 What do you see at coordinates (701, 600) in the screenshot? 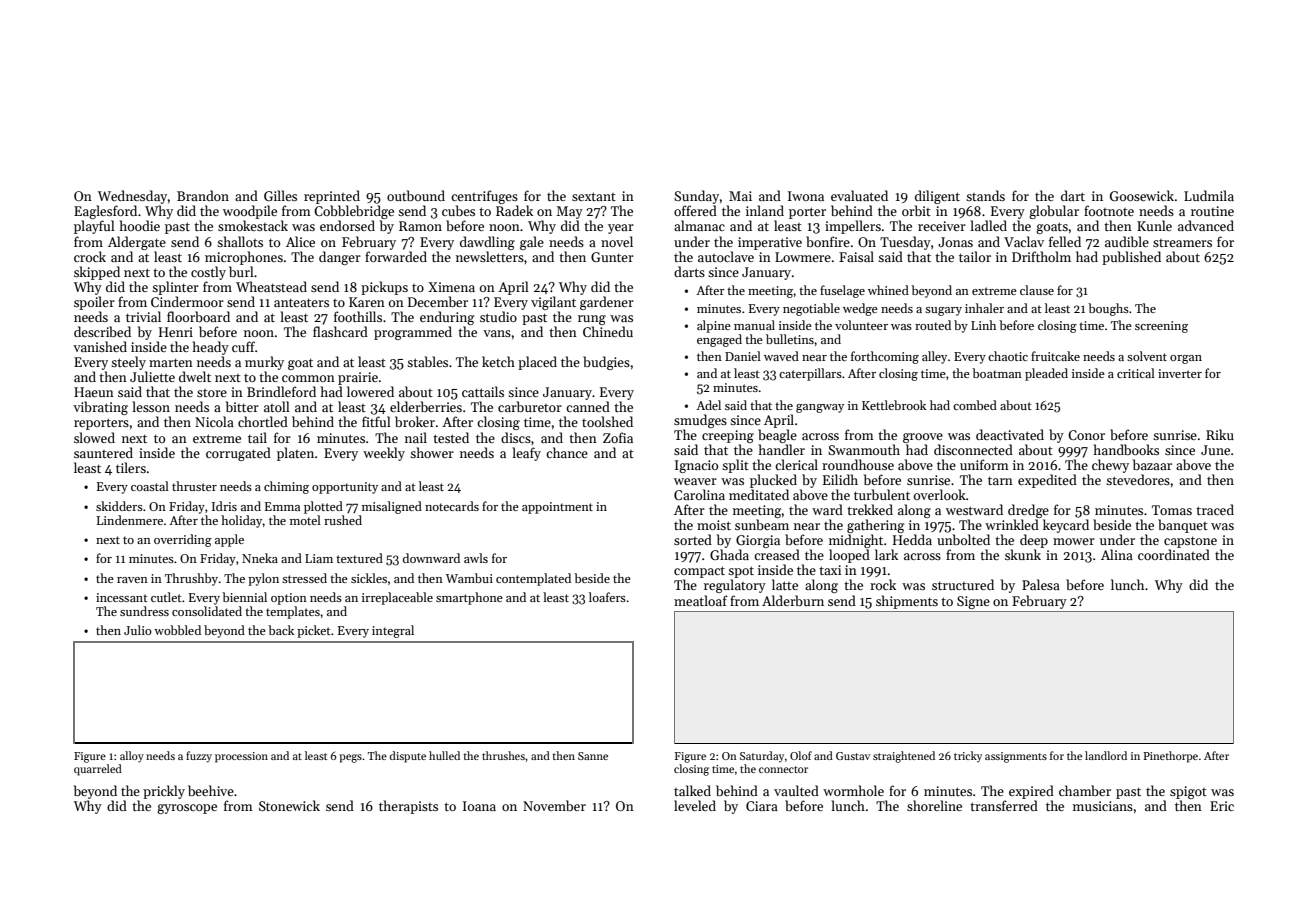
I see `meatloaf` at bounding box center [701, 600].
